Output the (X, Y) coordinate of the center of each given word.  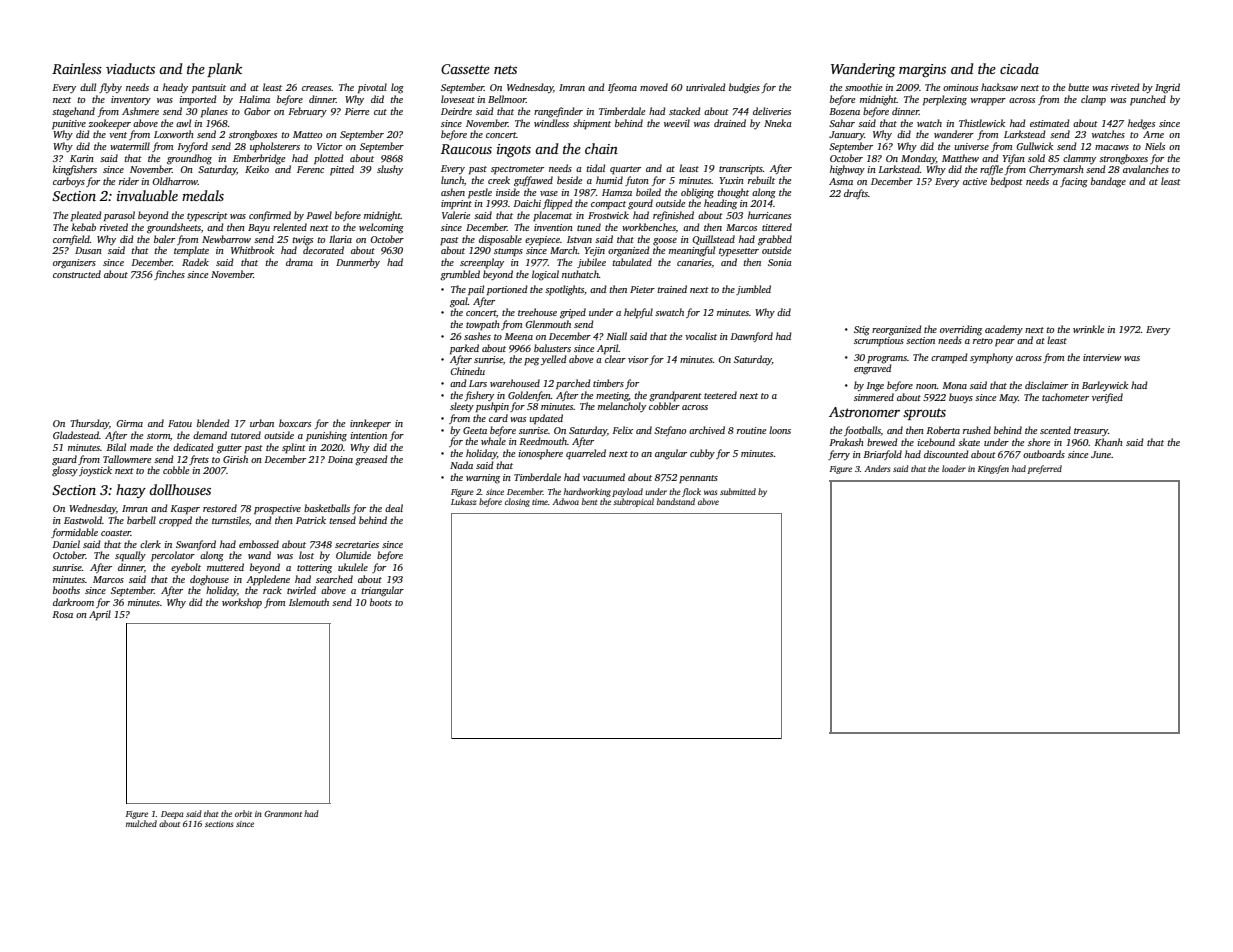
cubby (702, 454)
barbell (141, 520)
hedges (1141, 124)
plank (224, 70)
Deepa (172, 815)
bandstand (676, 501)
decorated (323, 250)
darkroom (73, 602)
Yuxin (731, 180)
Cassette (465, 69)
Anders (877, 468)
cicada (1019, 68)
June (1101, 454)
